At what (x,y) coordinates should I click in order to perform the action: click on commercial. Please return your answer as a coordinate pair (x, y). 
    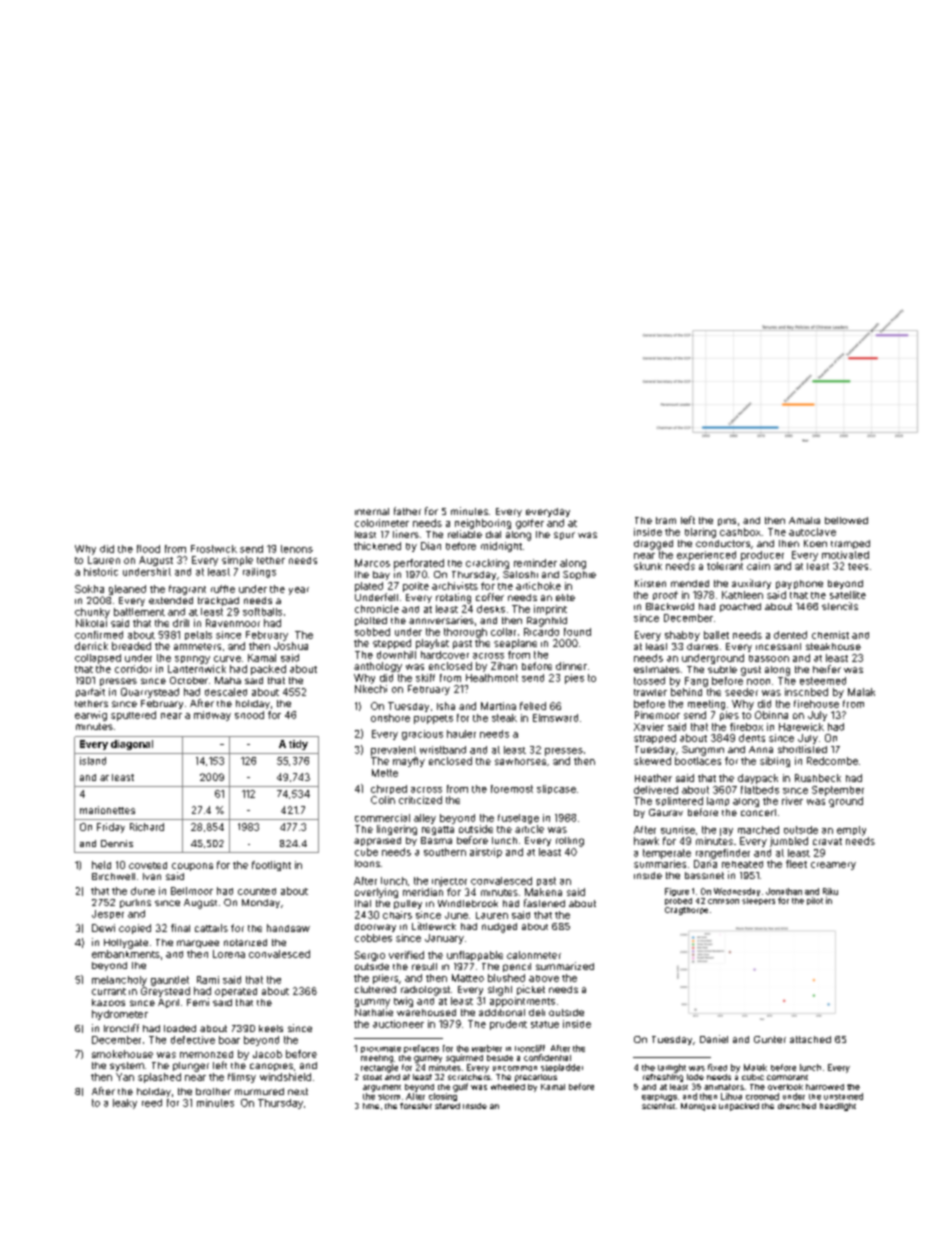
    Looking at the image, I should click on (382, 818).
